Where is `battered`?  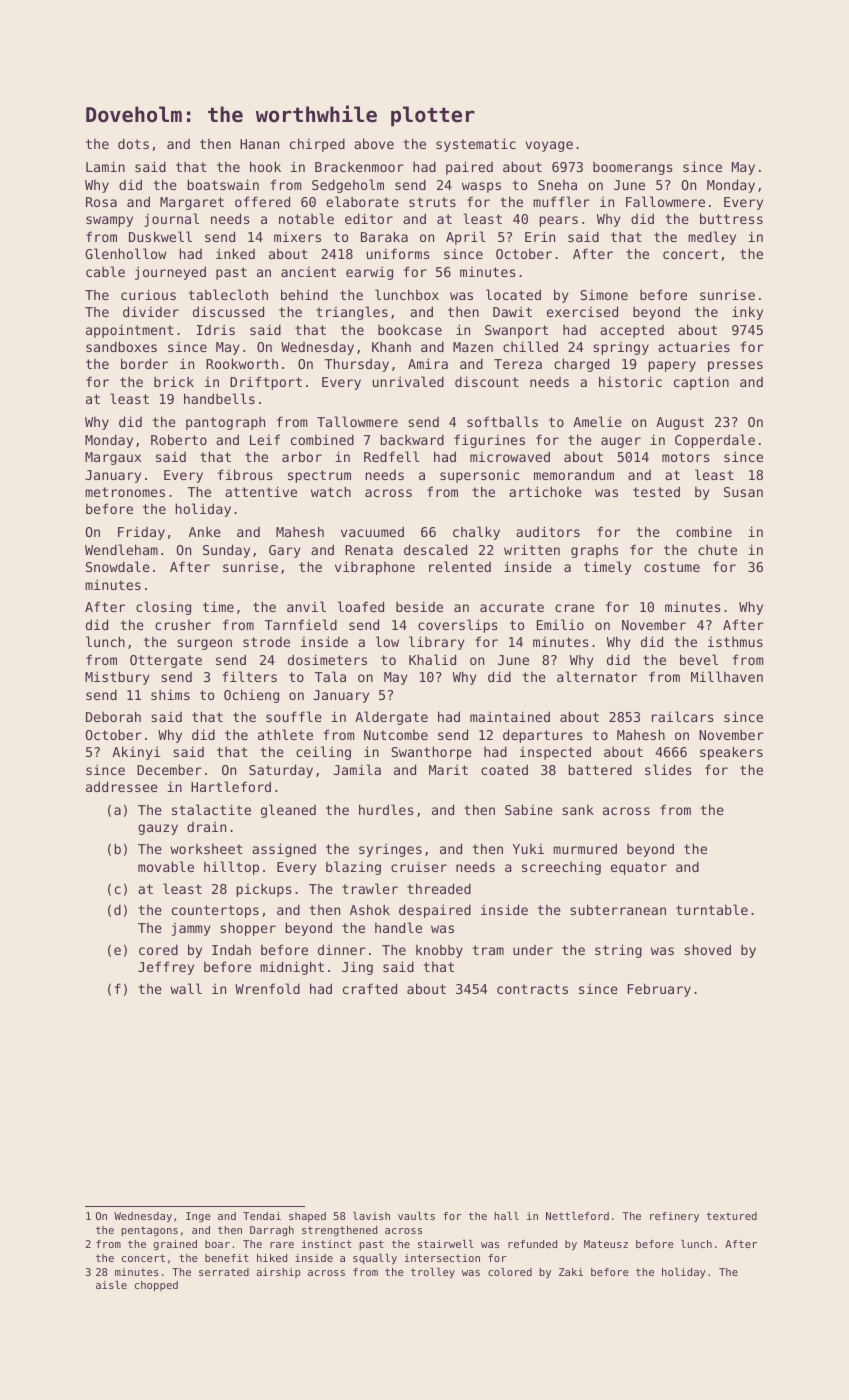 battered is located at coordinates (600, 769).
